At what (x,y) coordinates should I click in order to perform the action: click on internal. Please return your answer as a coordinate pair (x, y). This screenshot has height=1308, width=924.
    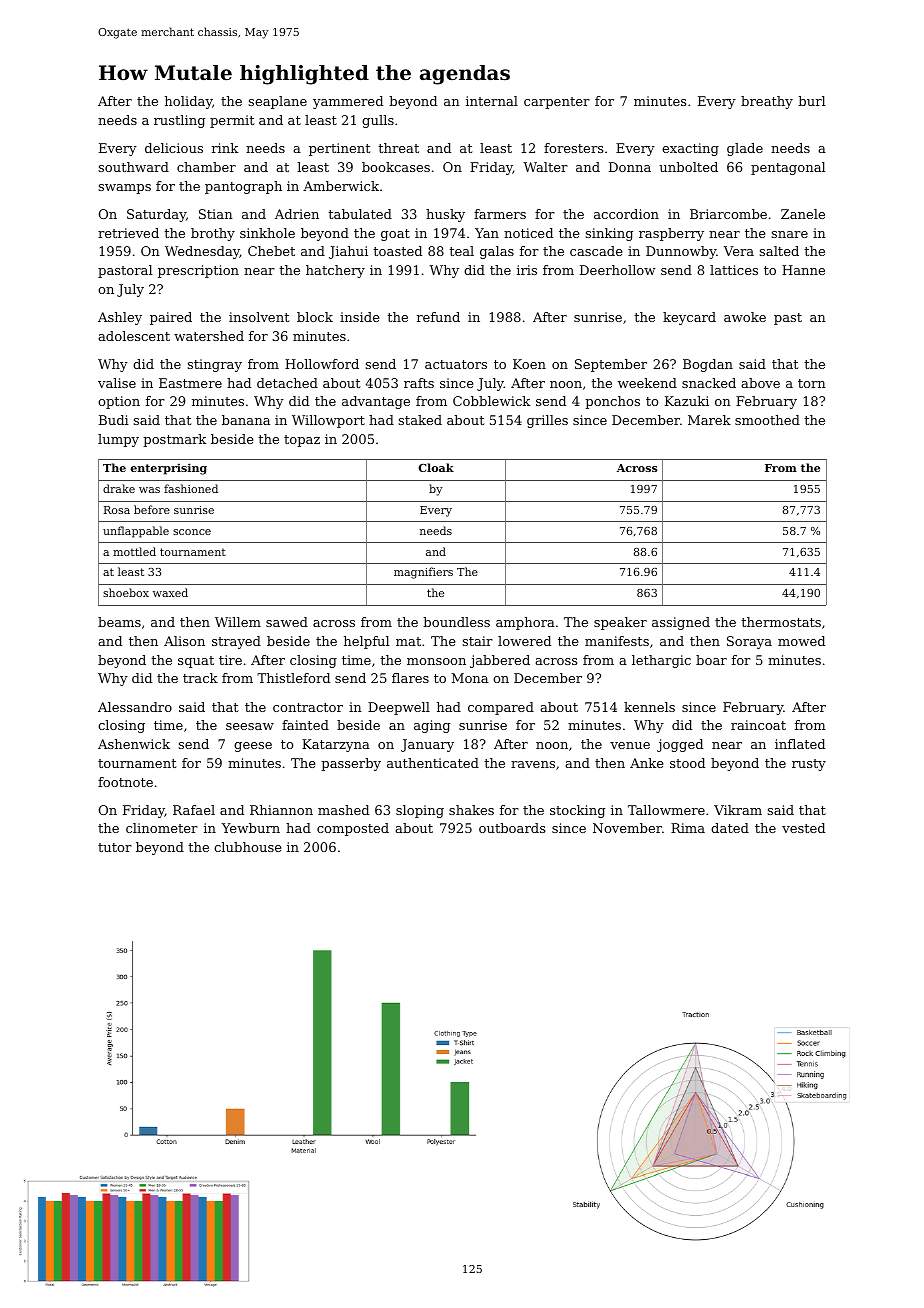
    Looking at the image, I should click on (492, 101).
